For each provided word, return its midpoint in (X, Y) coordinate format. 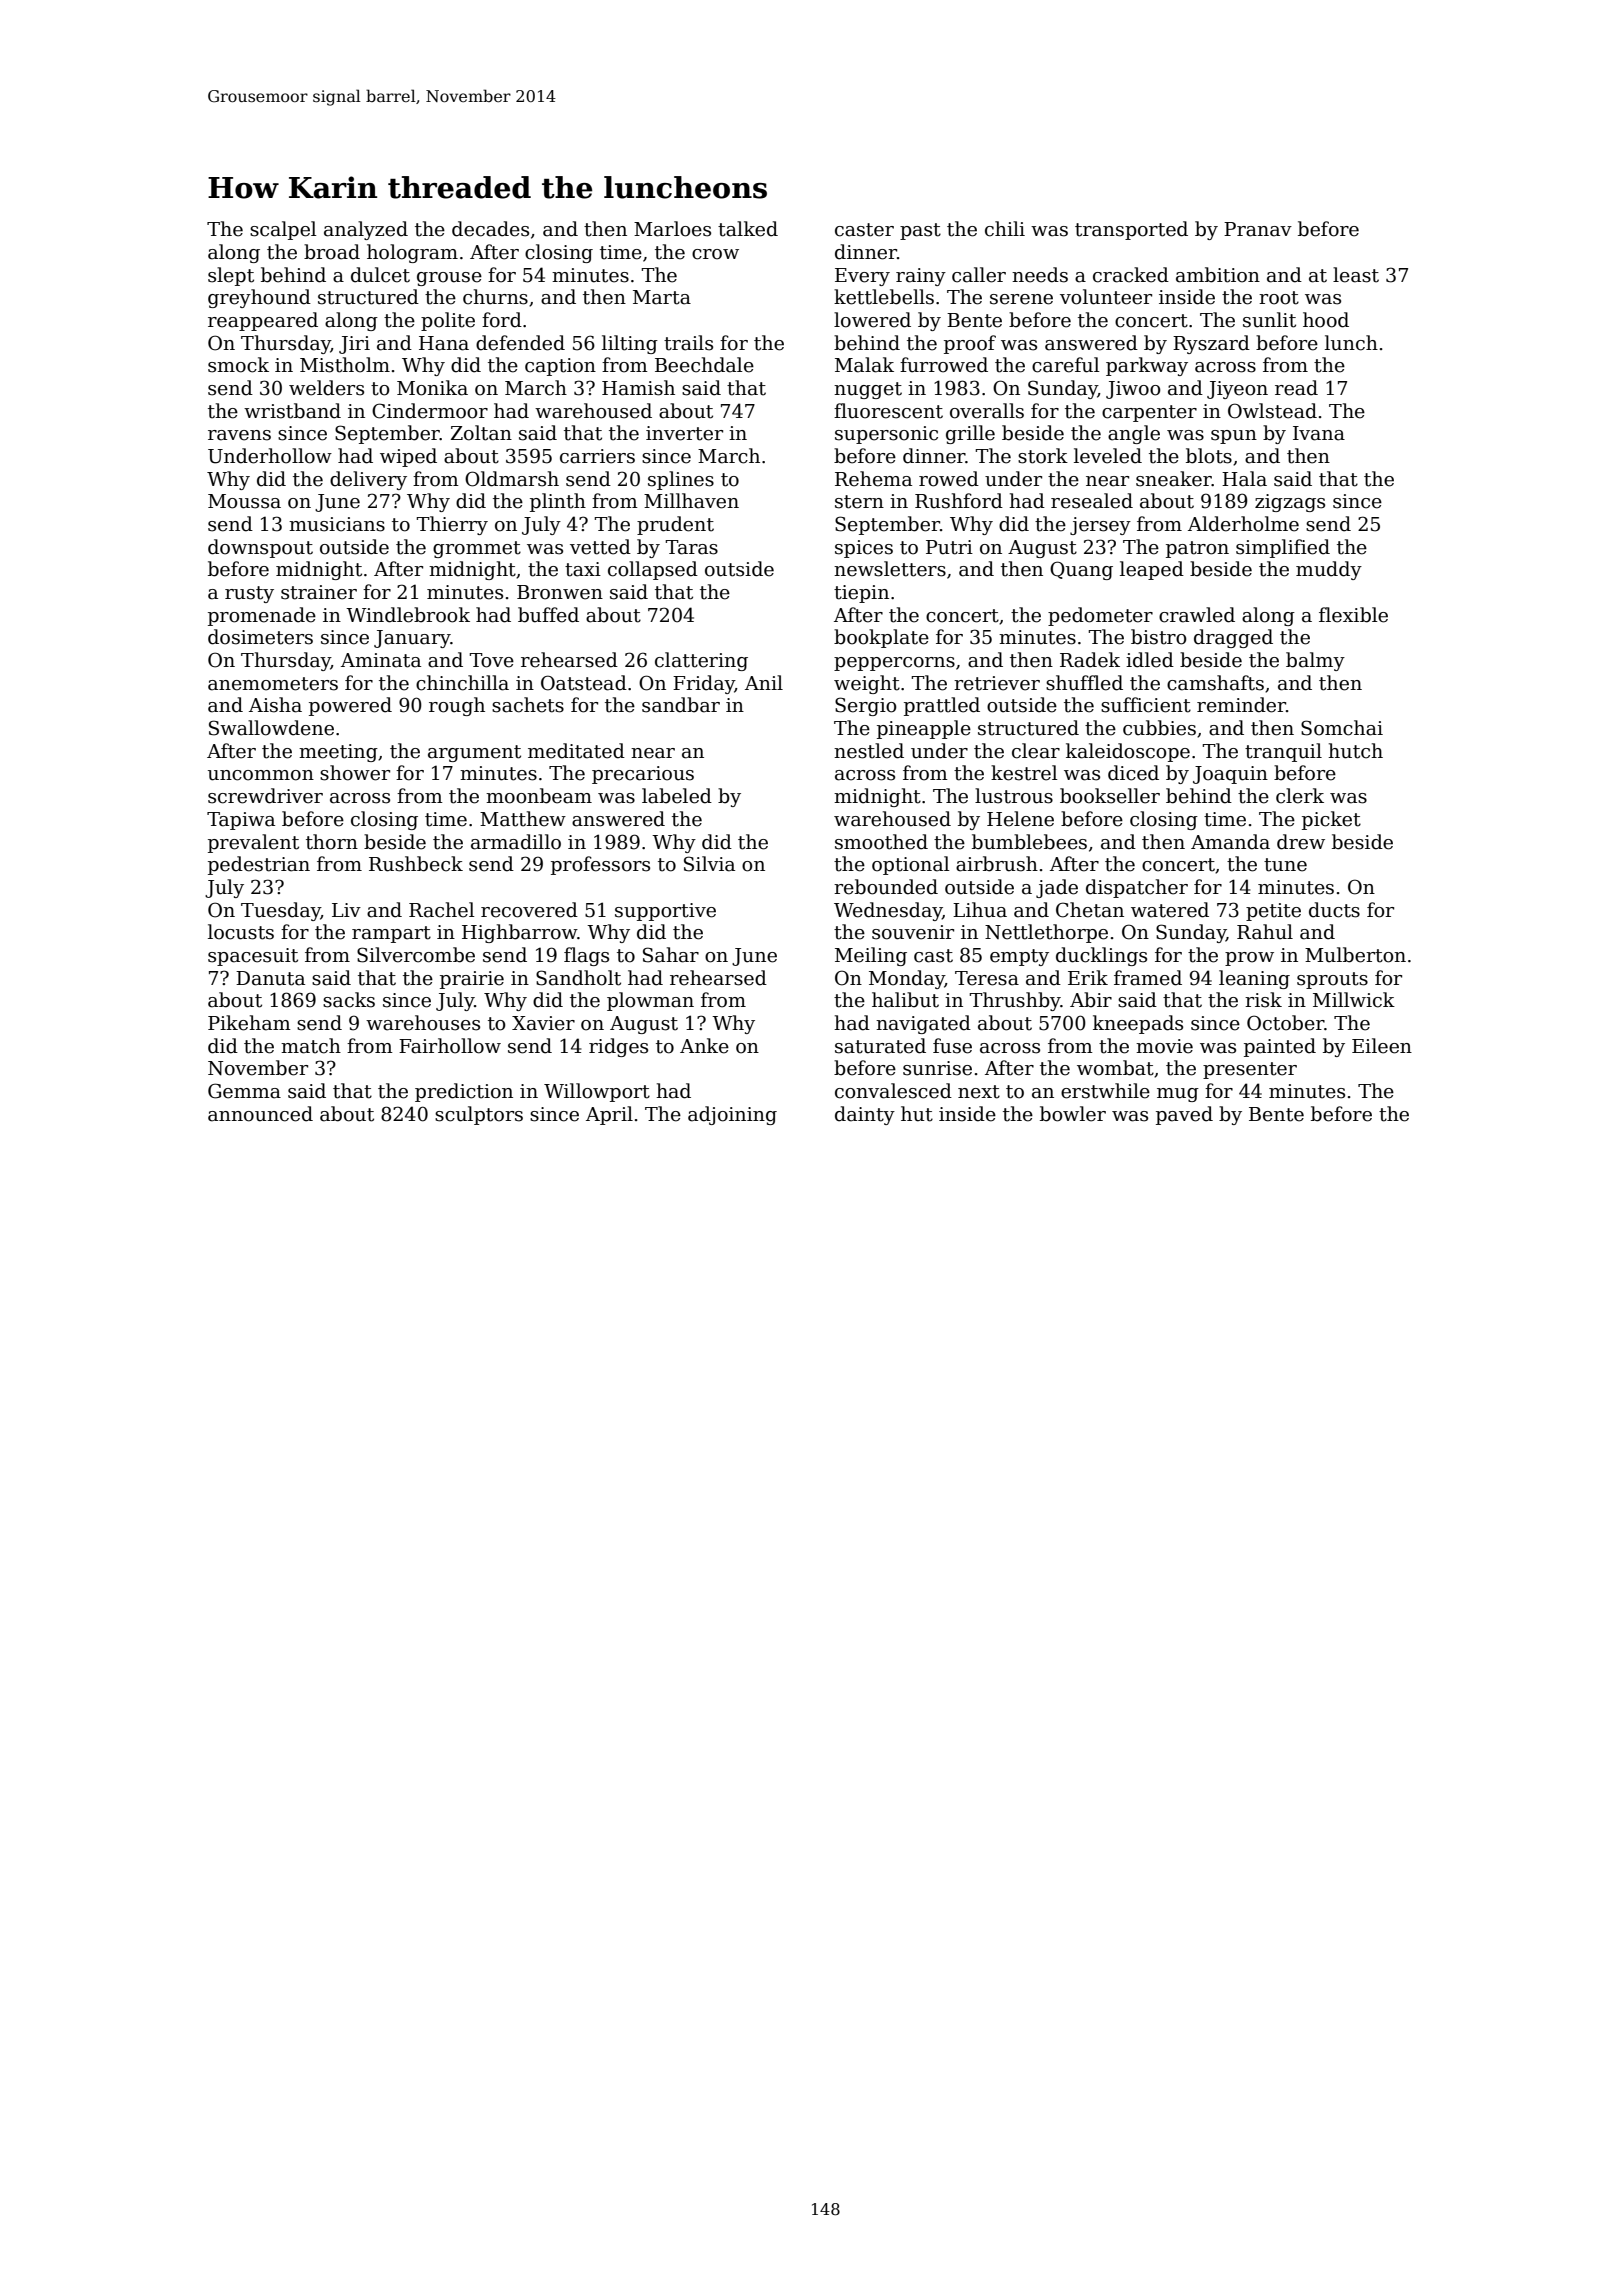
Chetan (1090, 910)
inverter (684, 433)
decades (490, 229)
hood (1326, 320)
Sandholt (578, 978)
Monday (907, 979)
